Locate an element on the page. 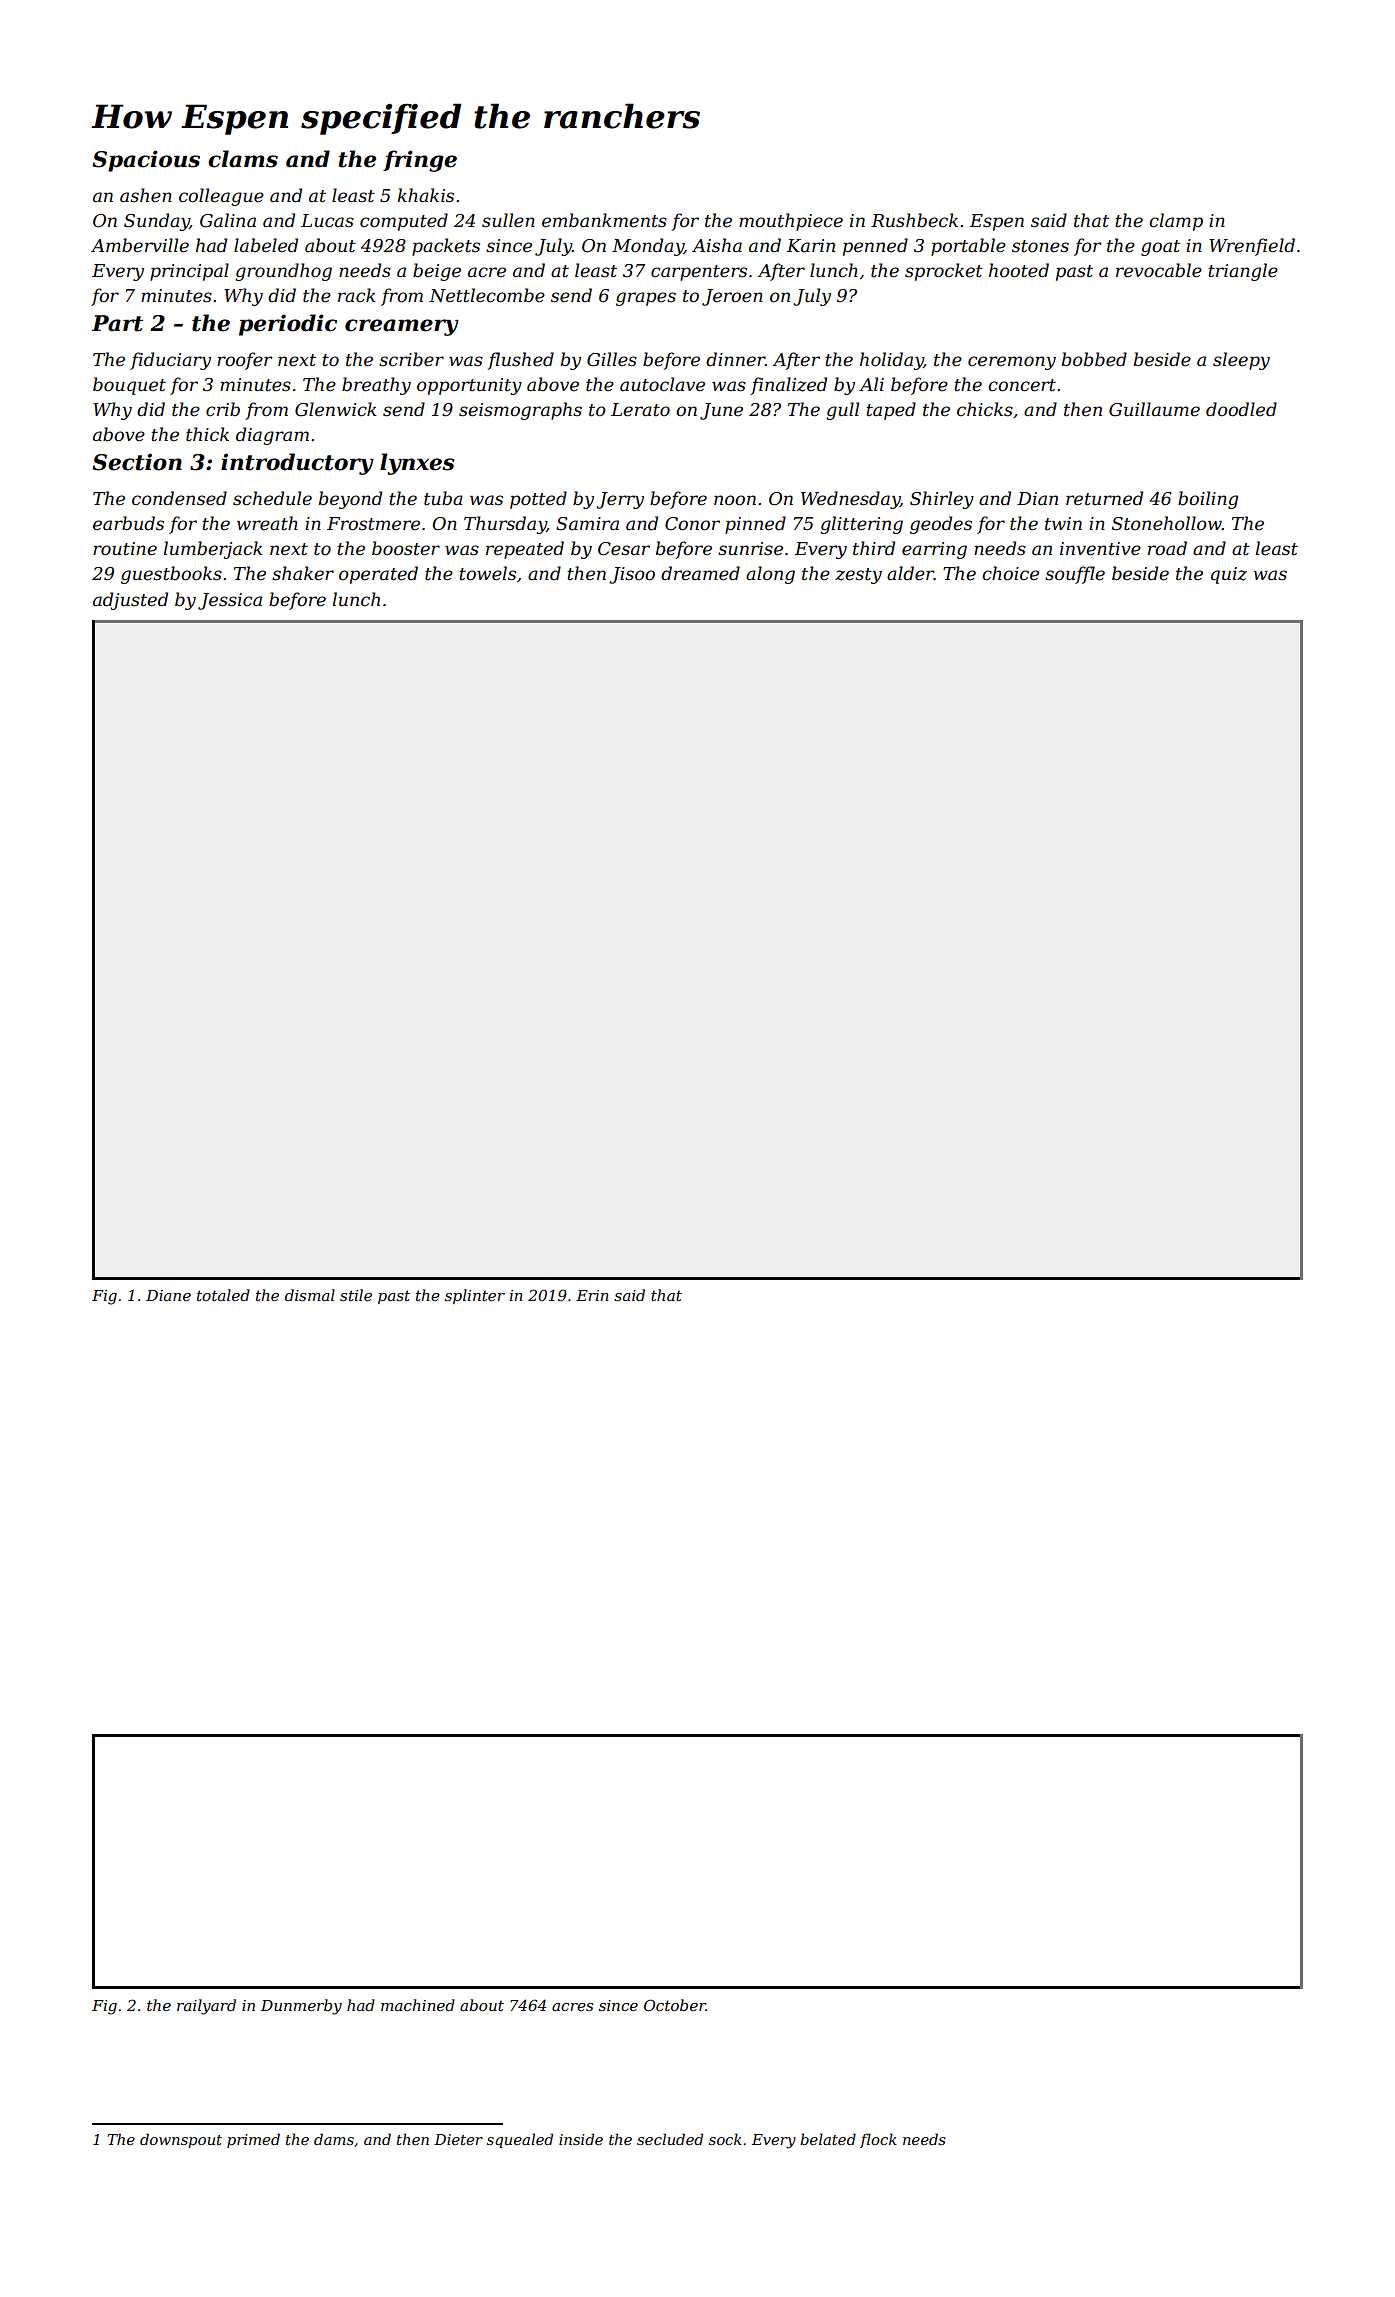 The width and height of the image is (1395, 2297). stile is located at coordinates (356, 1295).
